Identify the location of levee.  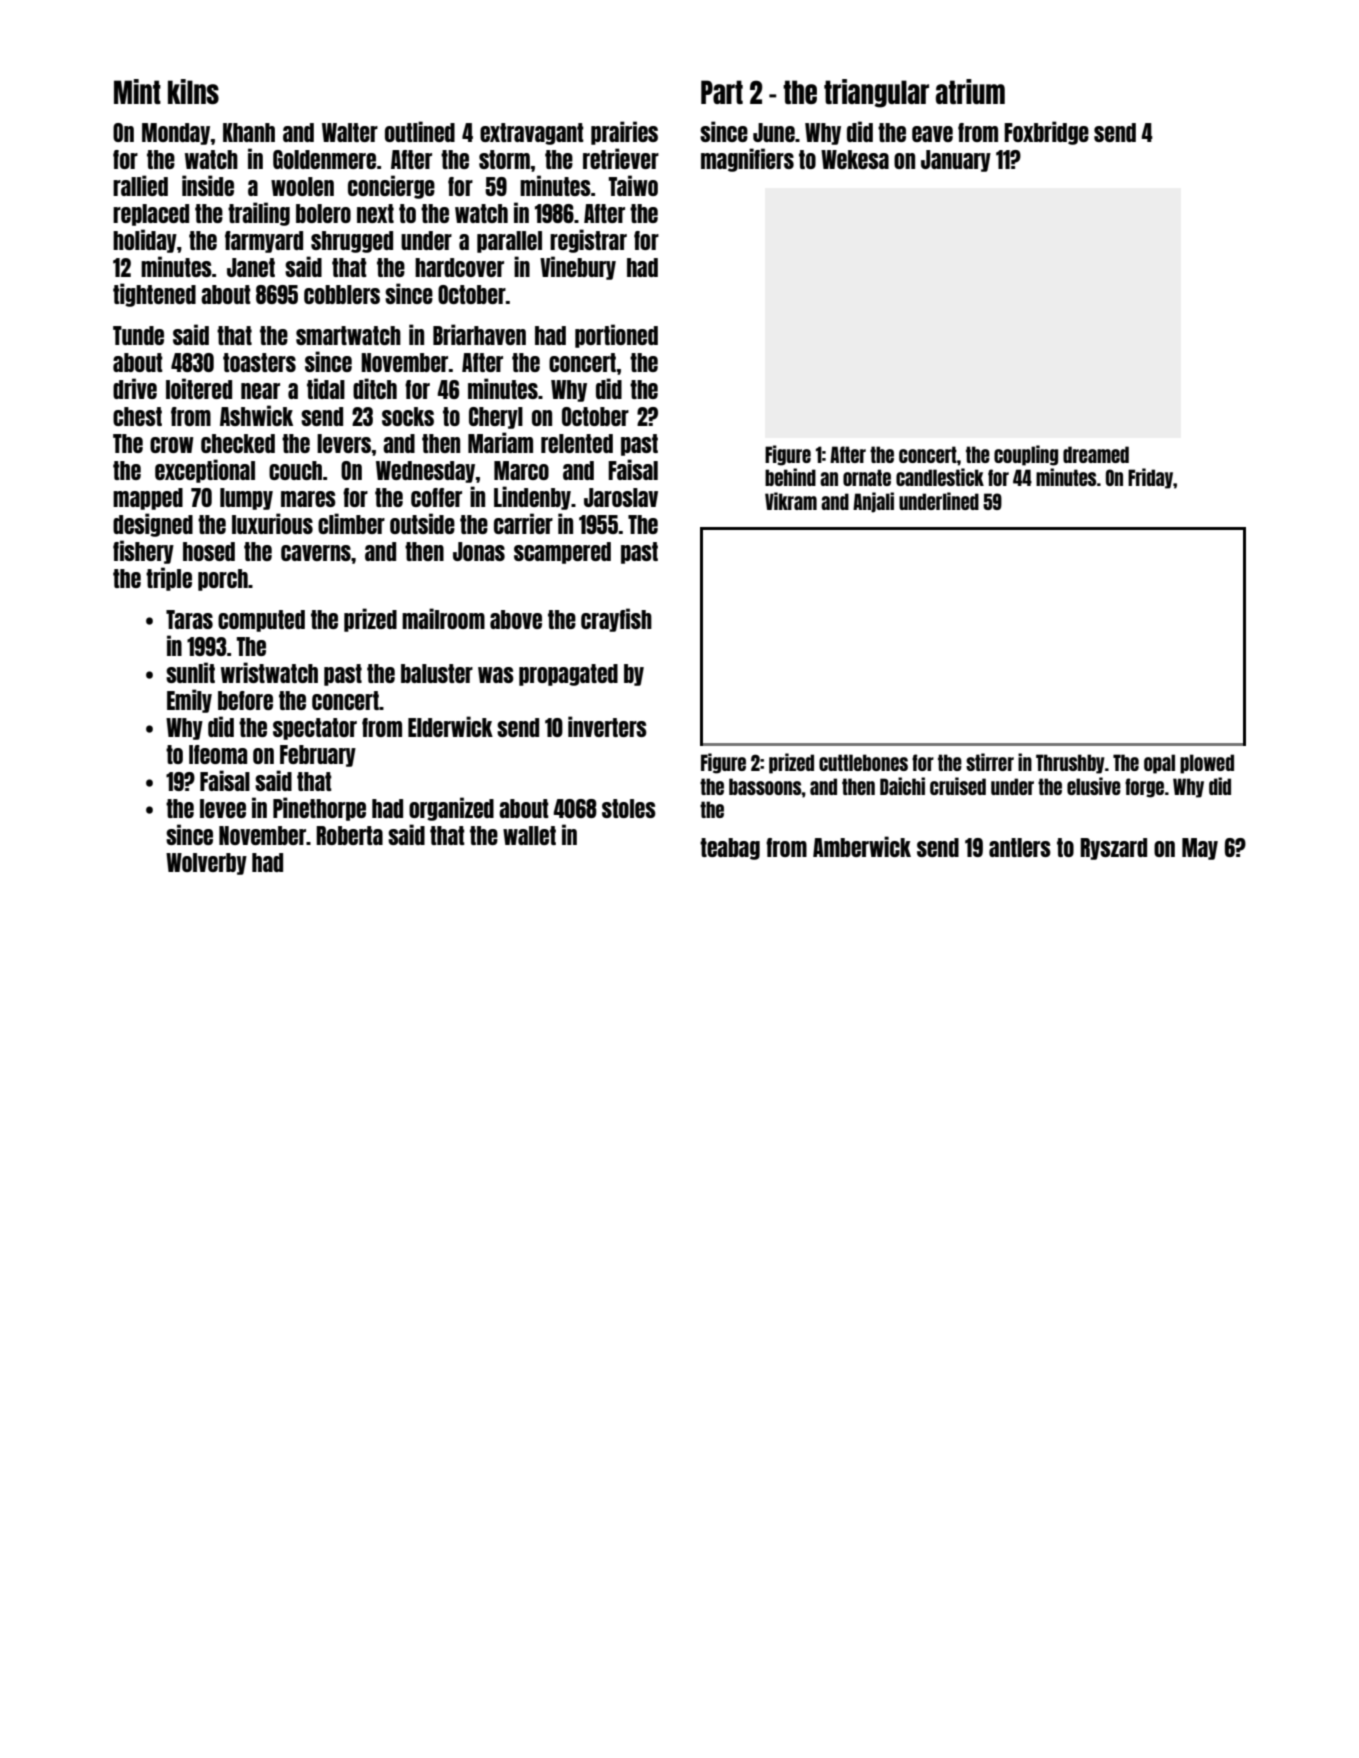
(223, 808).
